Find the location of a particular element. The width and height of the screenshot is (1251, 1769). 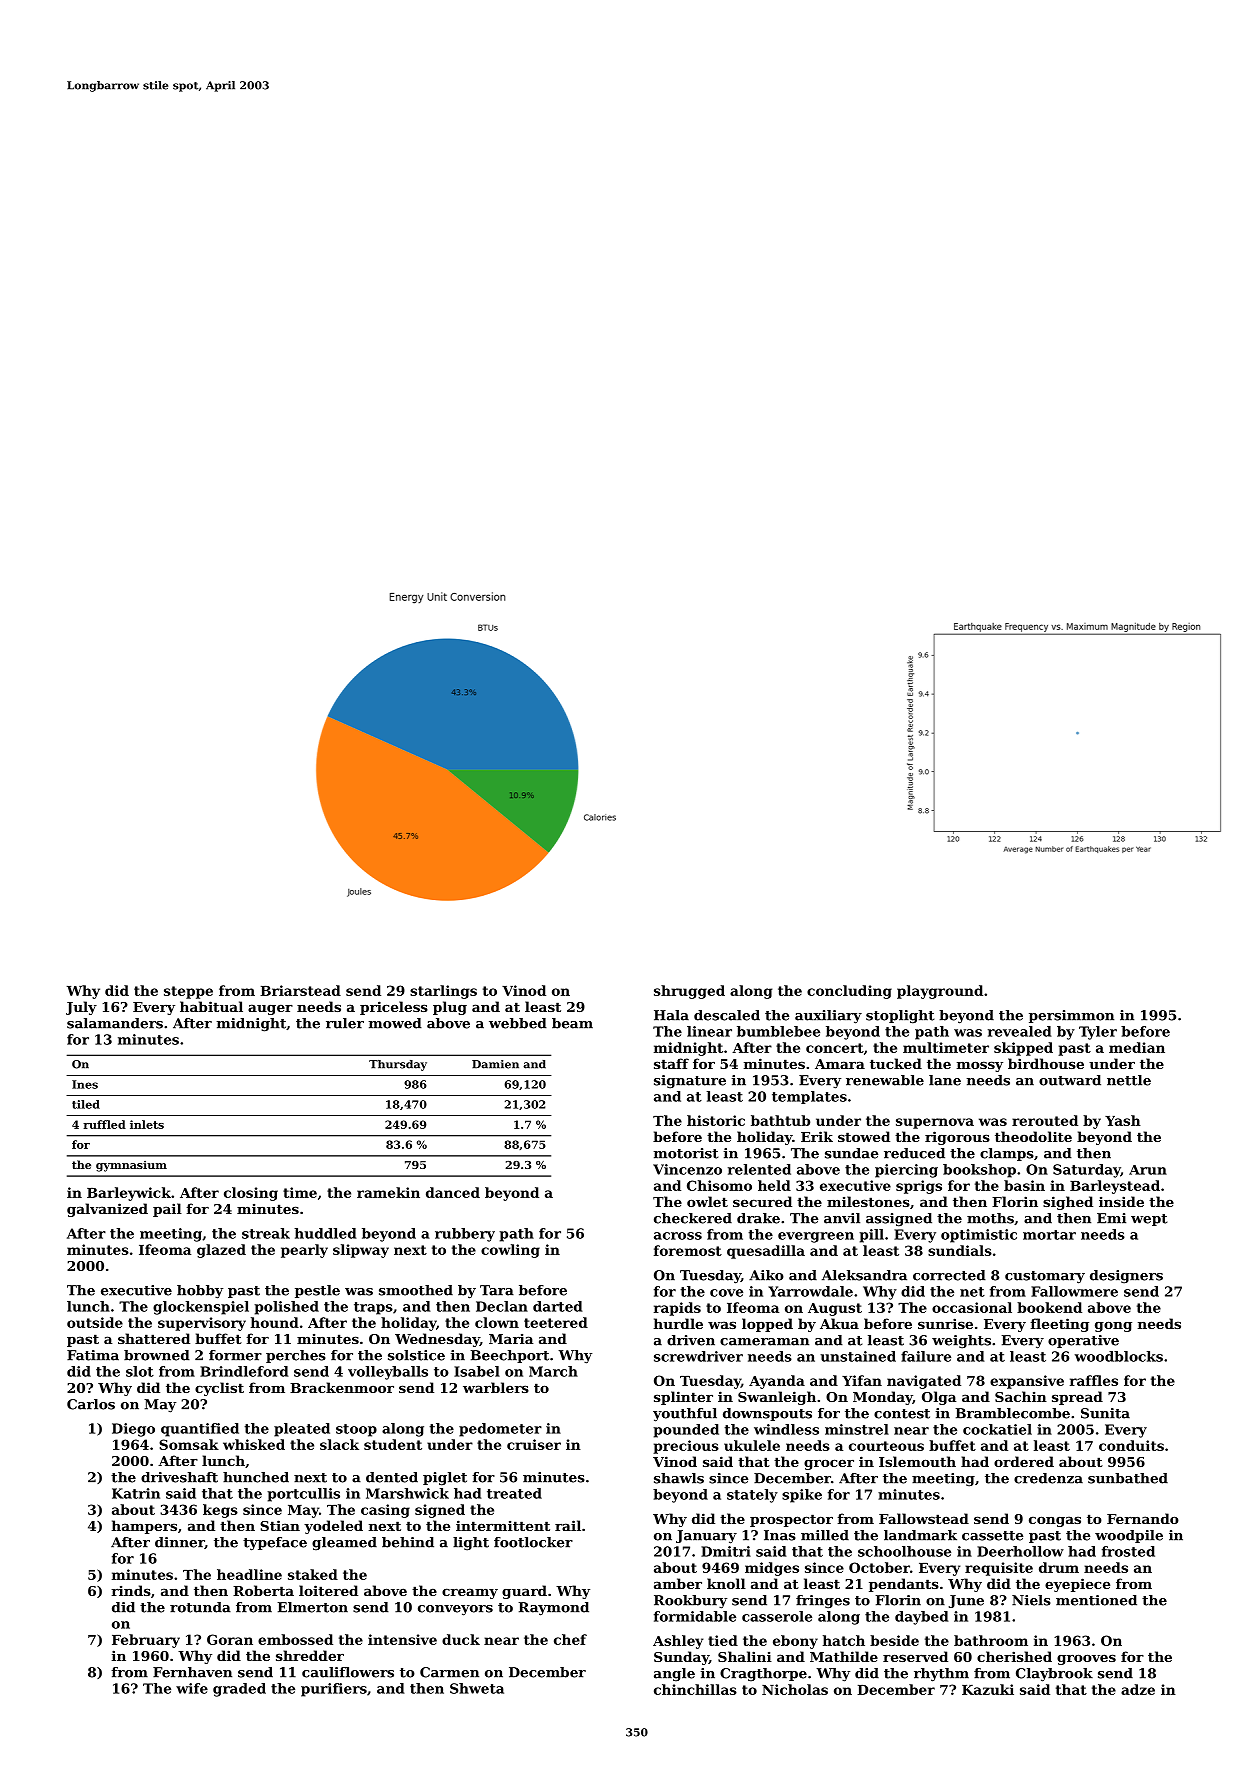

splinter is located at coordinates (683, 1398).
